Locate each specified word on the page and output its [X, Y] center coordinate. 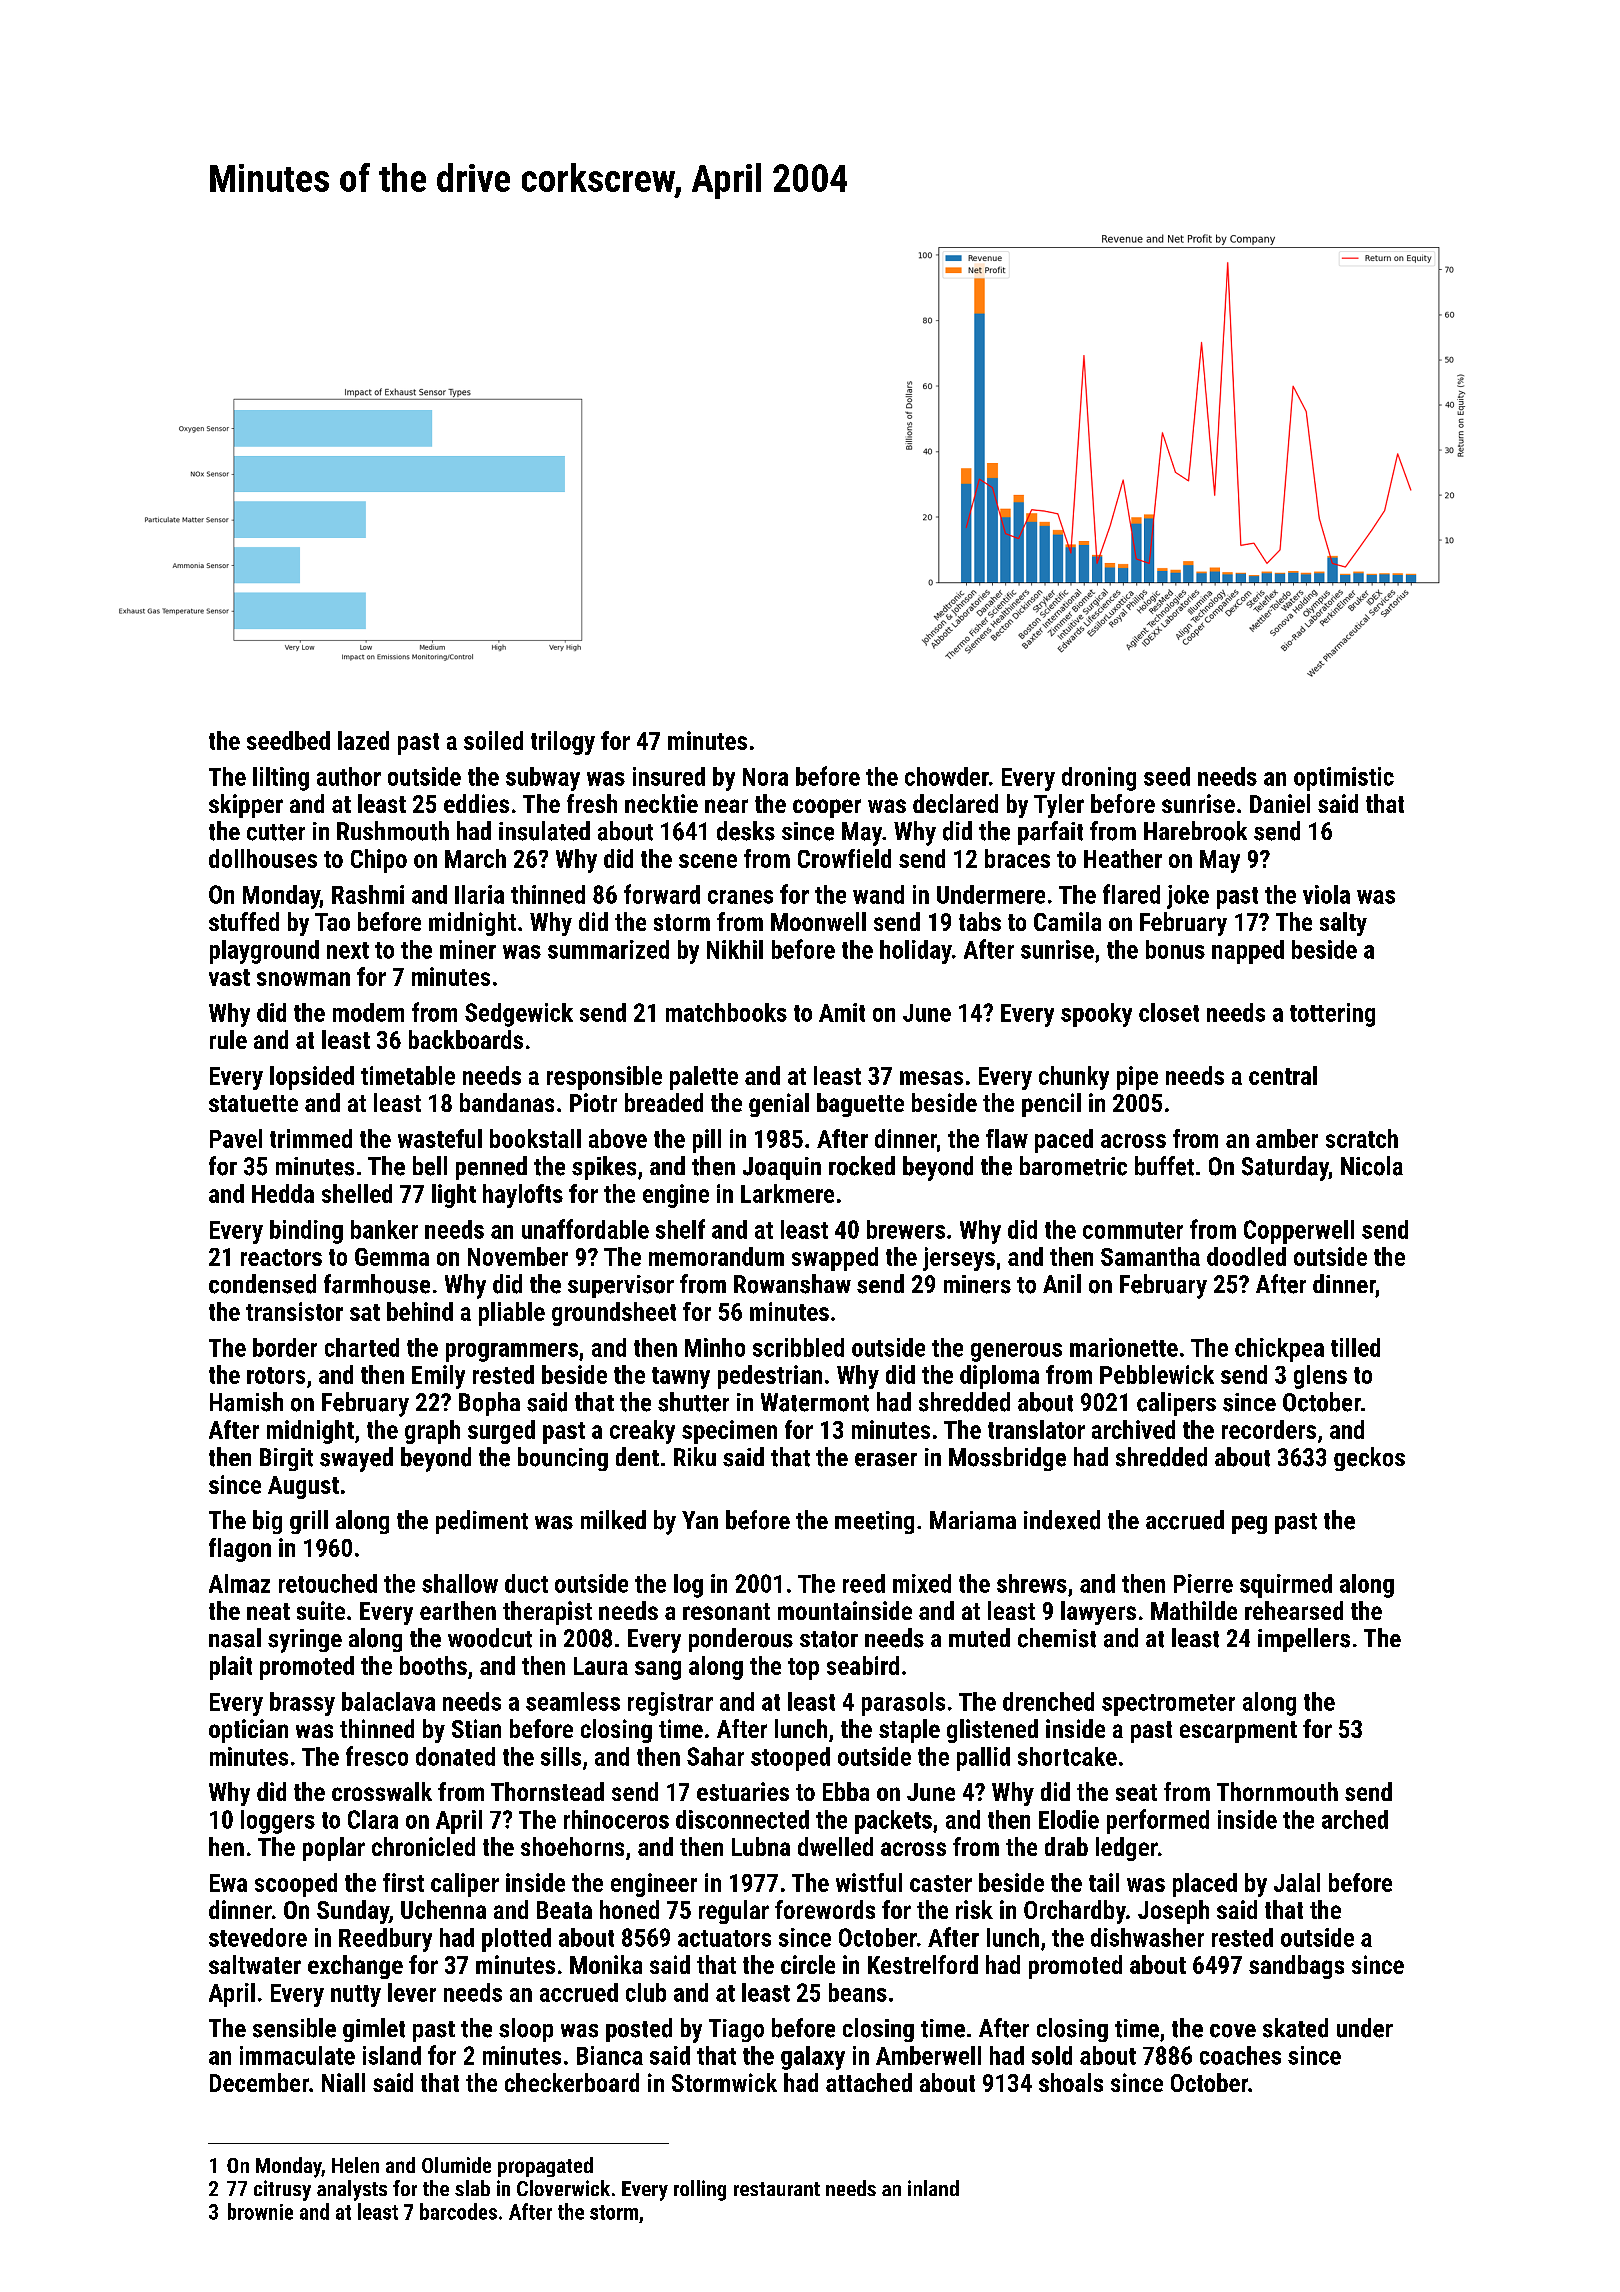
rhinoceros [616, 1819]
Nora [765, 777]
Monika [606, 1964]
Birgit [286, 1459]
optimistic [1344, 779]
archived [1133, 1429]
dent [637, 1456]
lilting [281, 779]
